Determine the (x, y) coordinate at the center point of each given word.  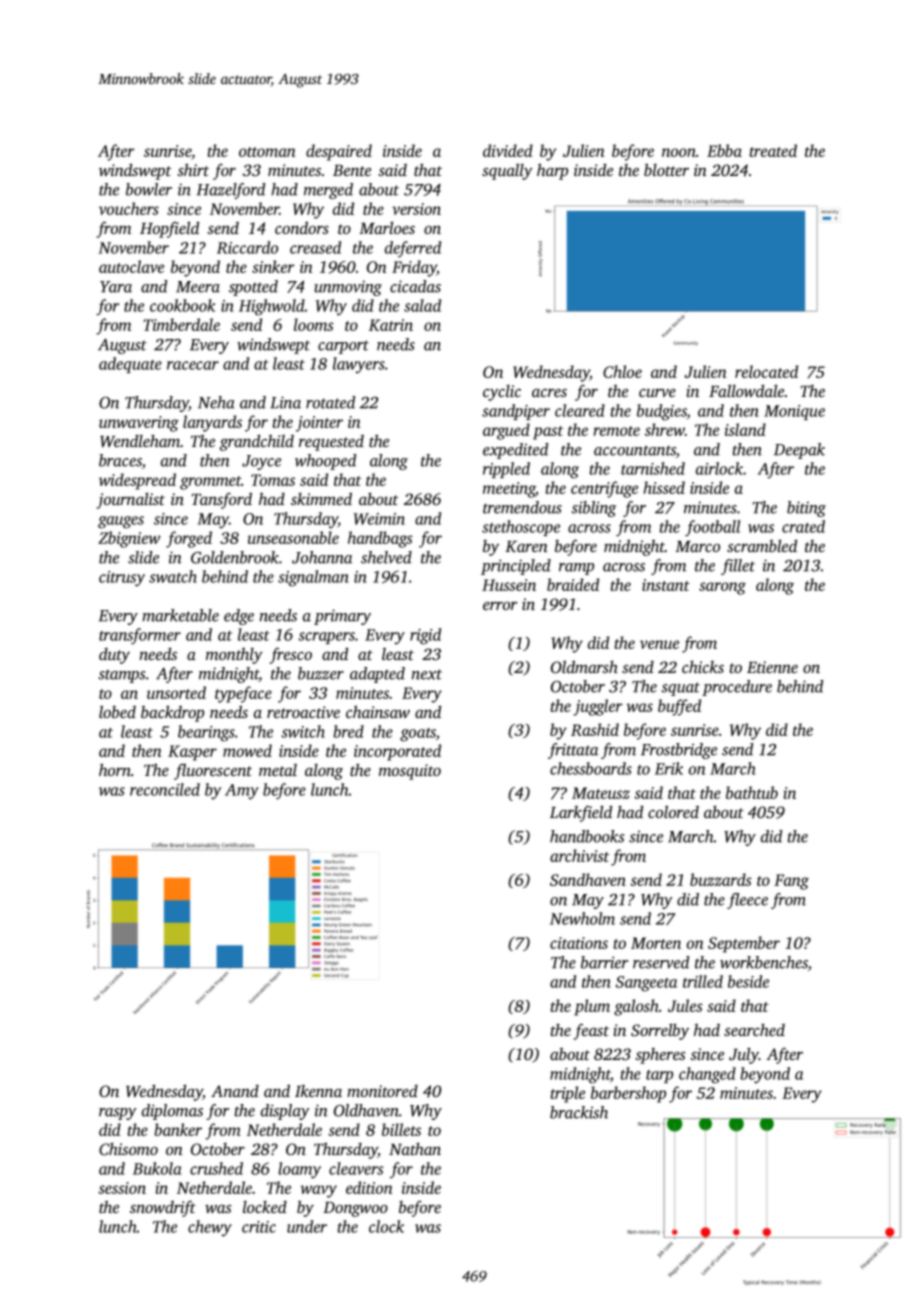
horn (115, 769)
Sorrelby (660, 1031)
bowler (149, 189)
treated (773, 150)
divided (508, 150)
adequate (130, 365)
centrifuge (604, 489)
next (427, 674)
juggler (598, 707)
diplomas (172, 1112)
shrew (665, 429)
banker (178, 1129)
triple (567, 1094)
